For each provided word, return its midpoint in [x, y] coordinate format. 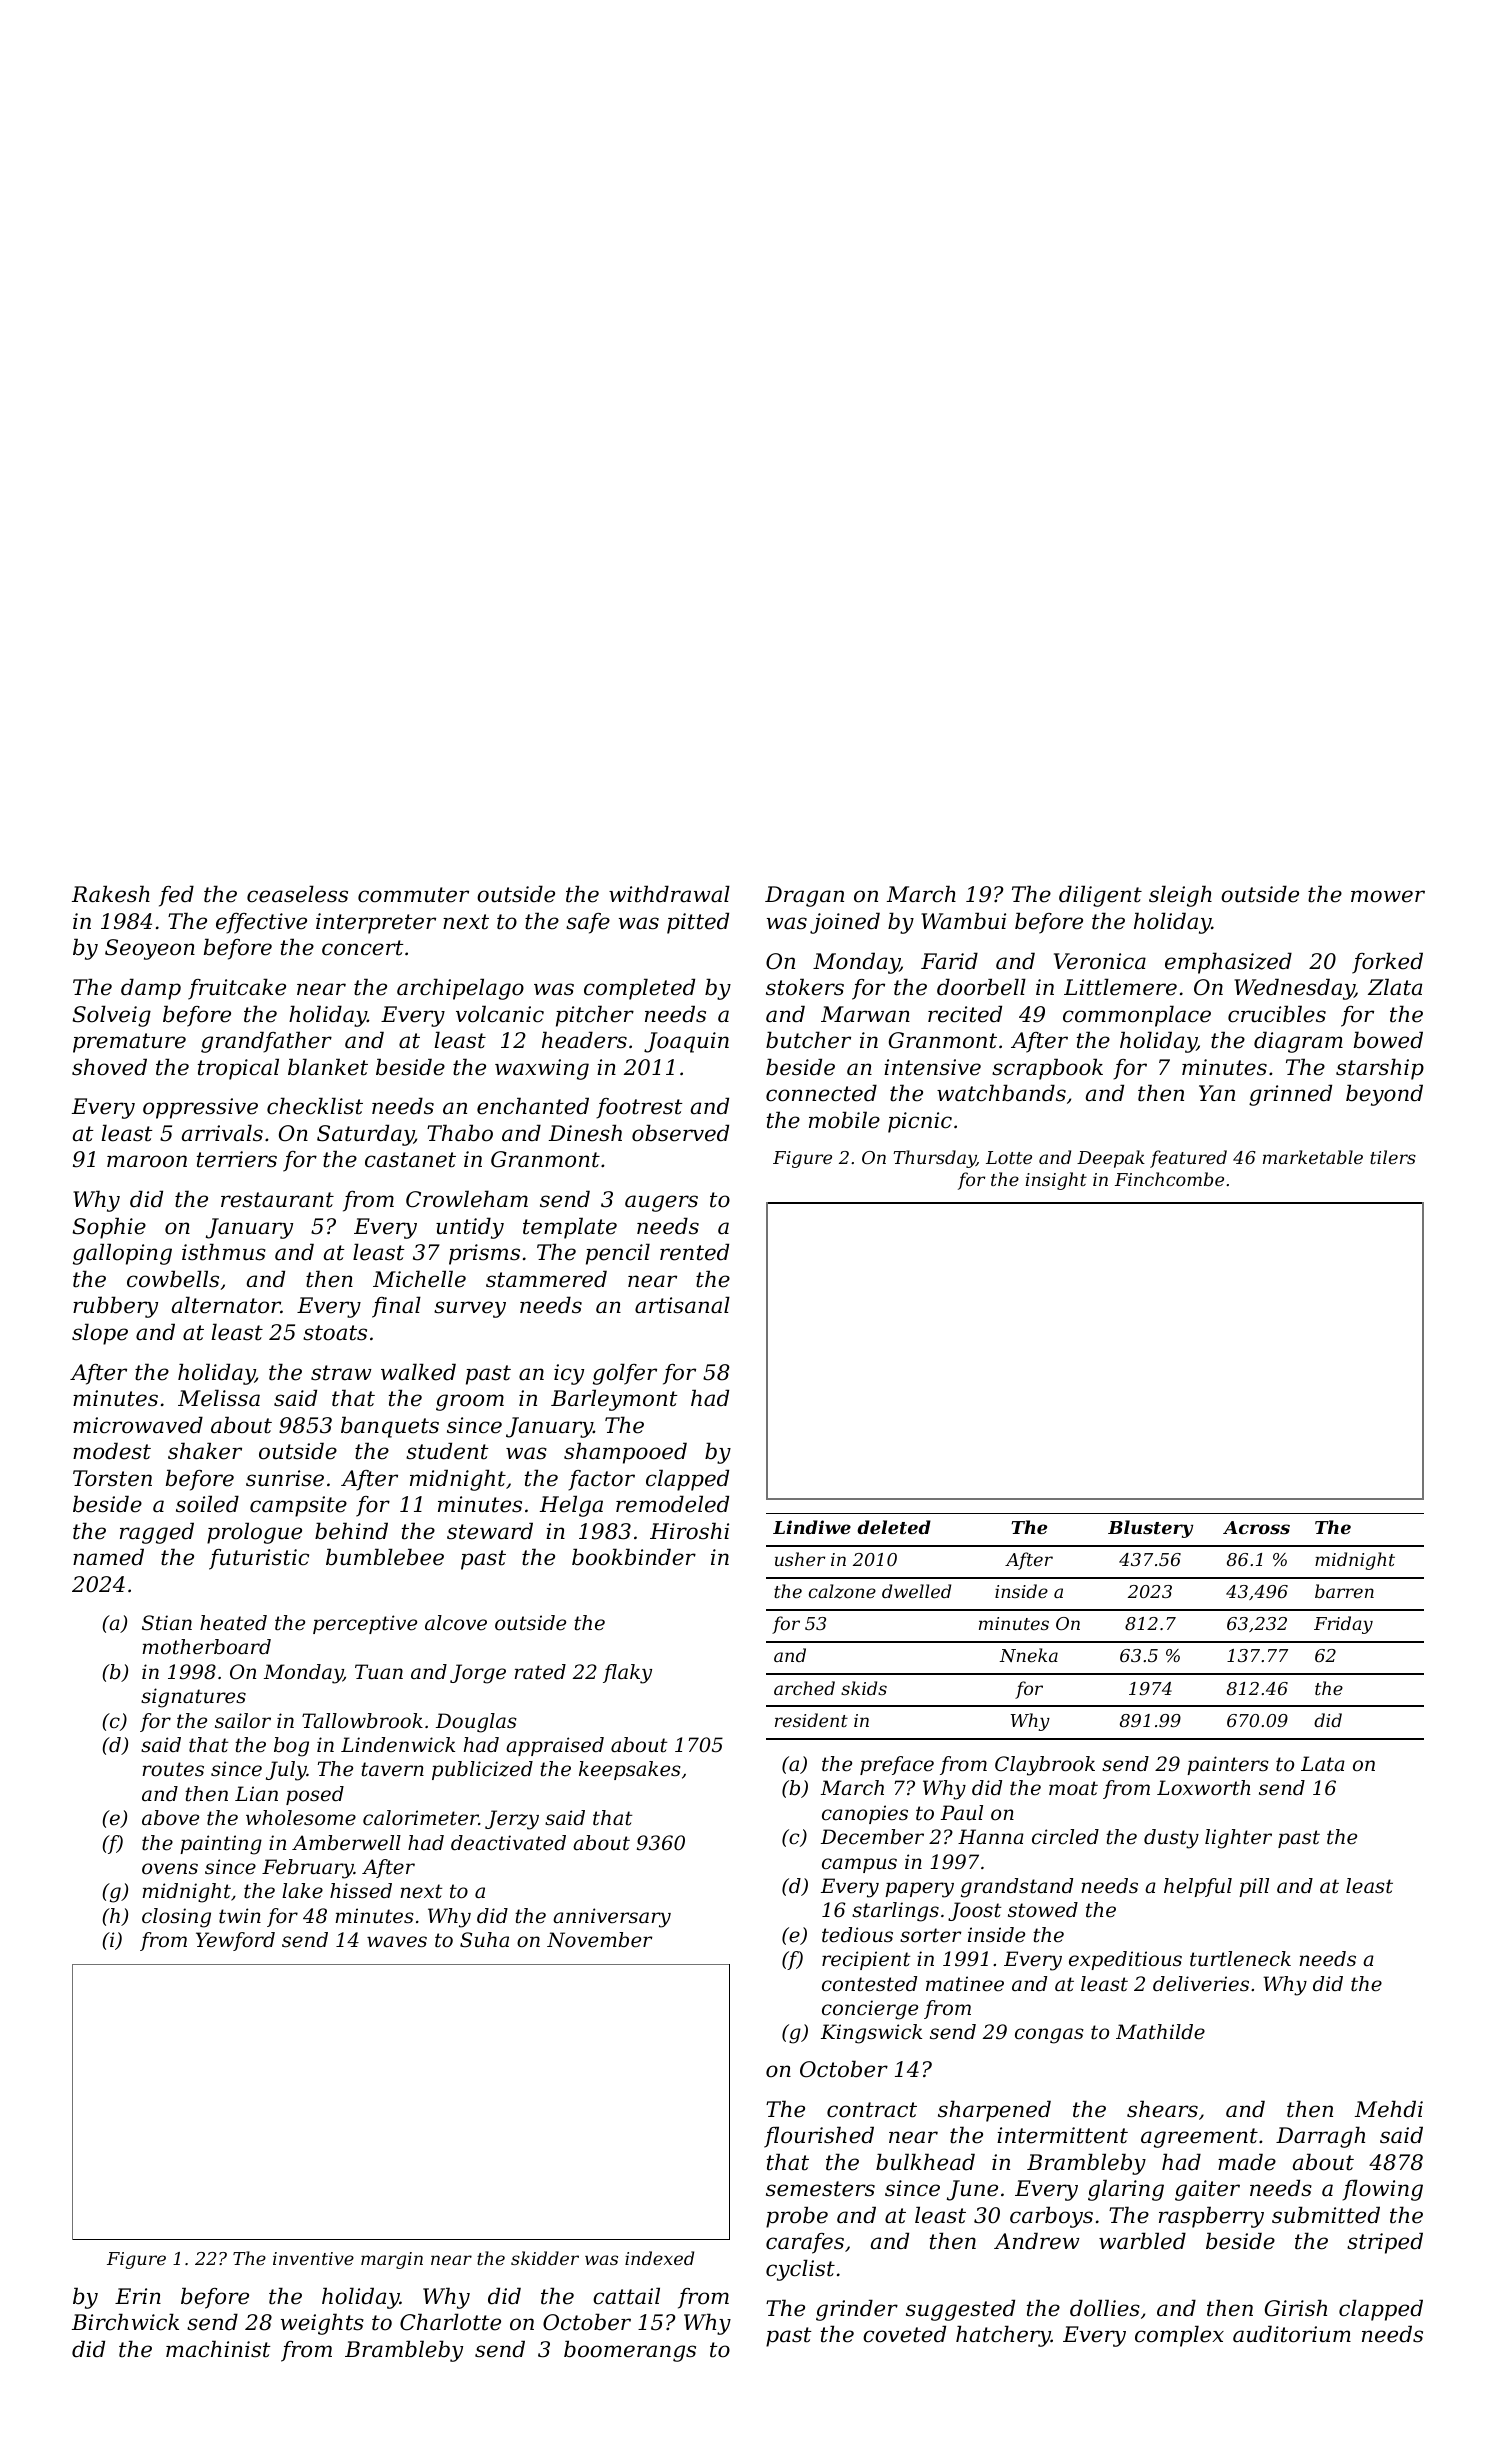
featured [1188, 1159]
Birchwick [125, 2322]
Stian [167, 1623]
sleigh [1180, 896]
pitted [698, 923]
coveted [904, 2334]
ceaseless [297, 894]
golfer [625, 1374]
